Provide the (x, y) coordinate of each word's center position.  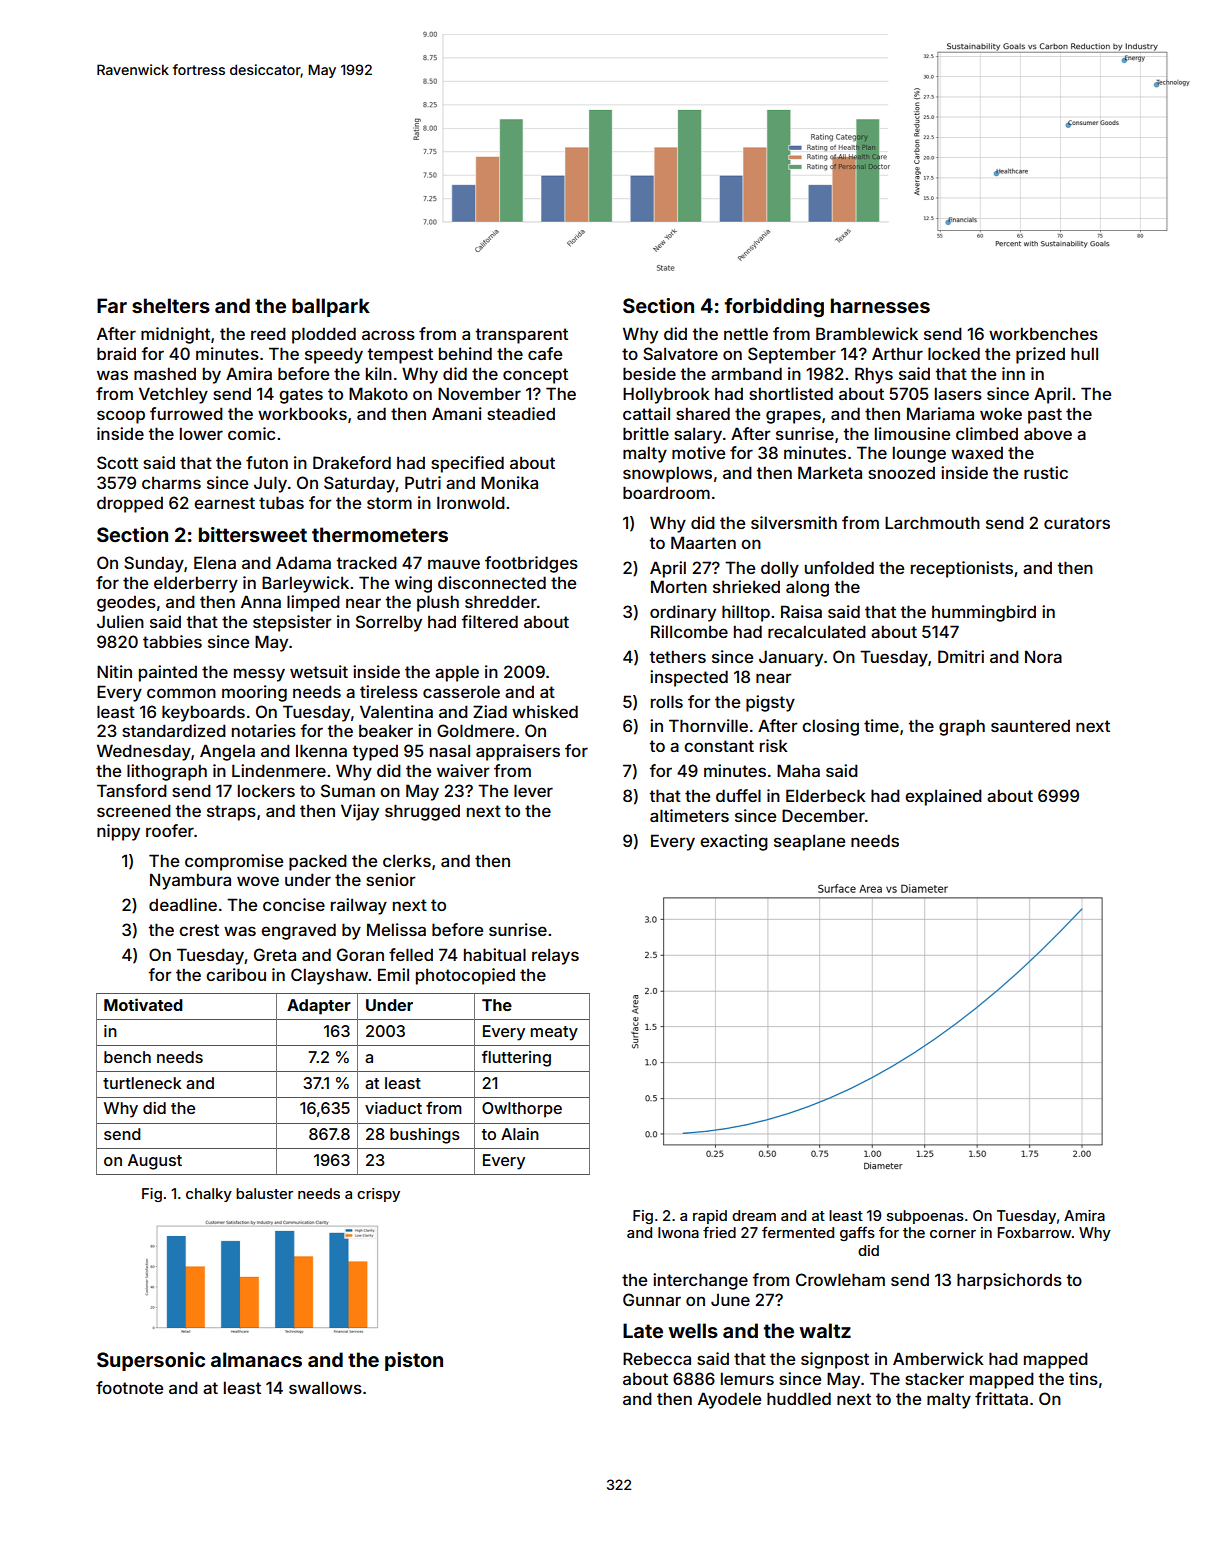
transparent (521, 336)
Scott (117, 462)
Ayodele (729, 1400)
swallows (325, 1387)
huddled (799, 1398)
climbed (987, 433)
